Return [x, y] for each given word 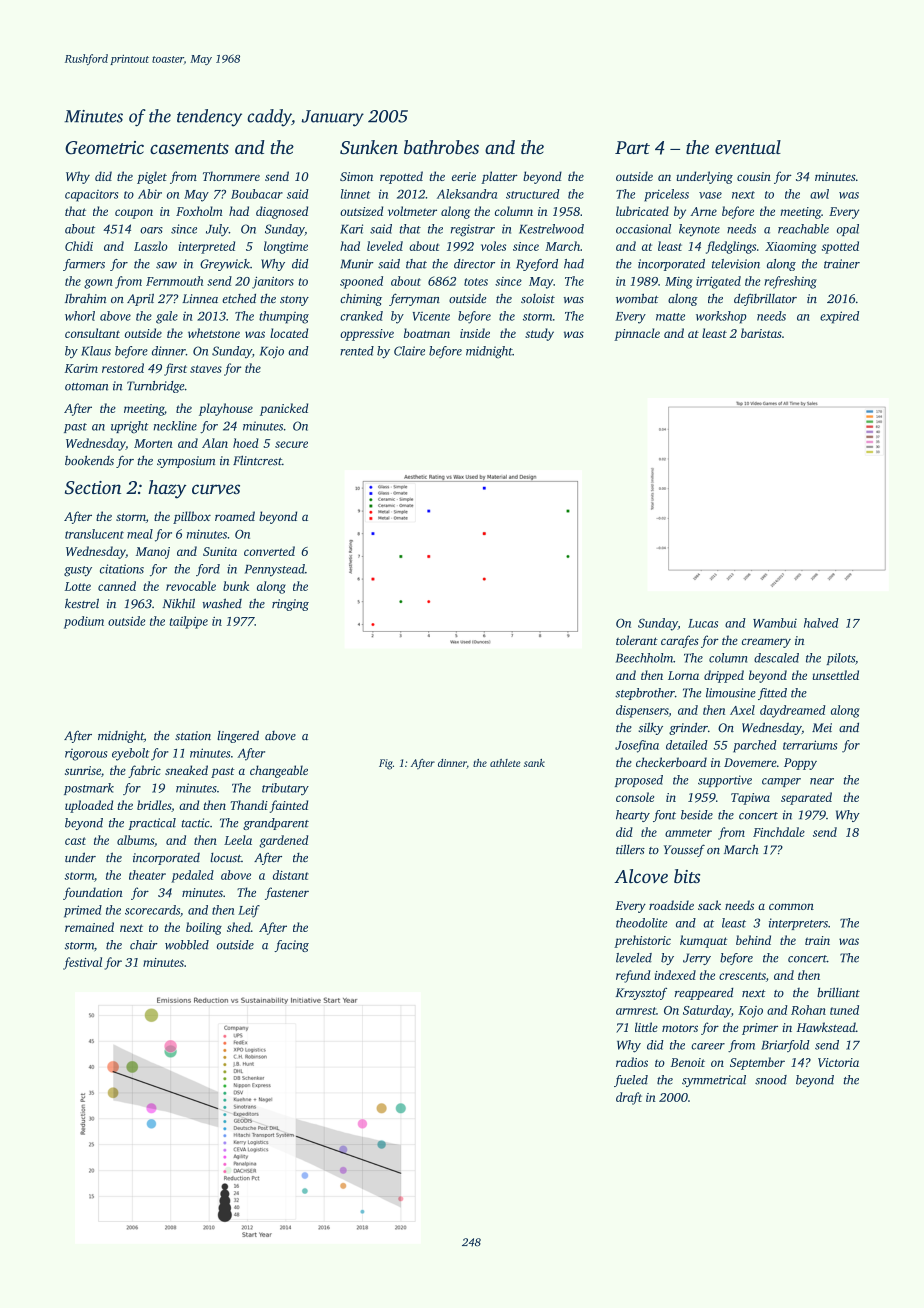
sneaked [186, 770]
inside [475, 333]
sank [534, 763]
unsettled [835, 675]
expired [839, 317]
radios [632, 1062]
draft [629, 1098]
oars [151, 230]
